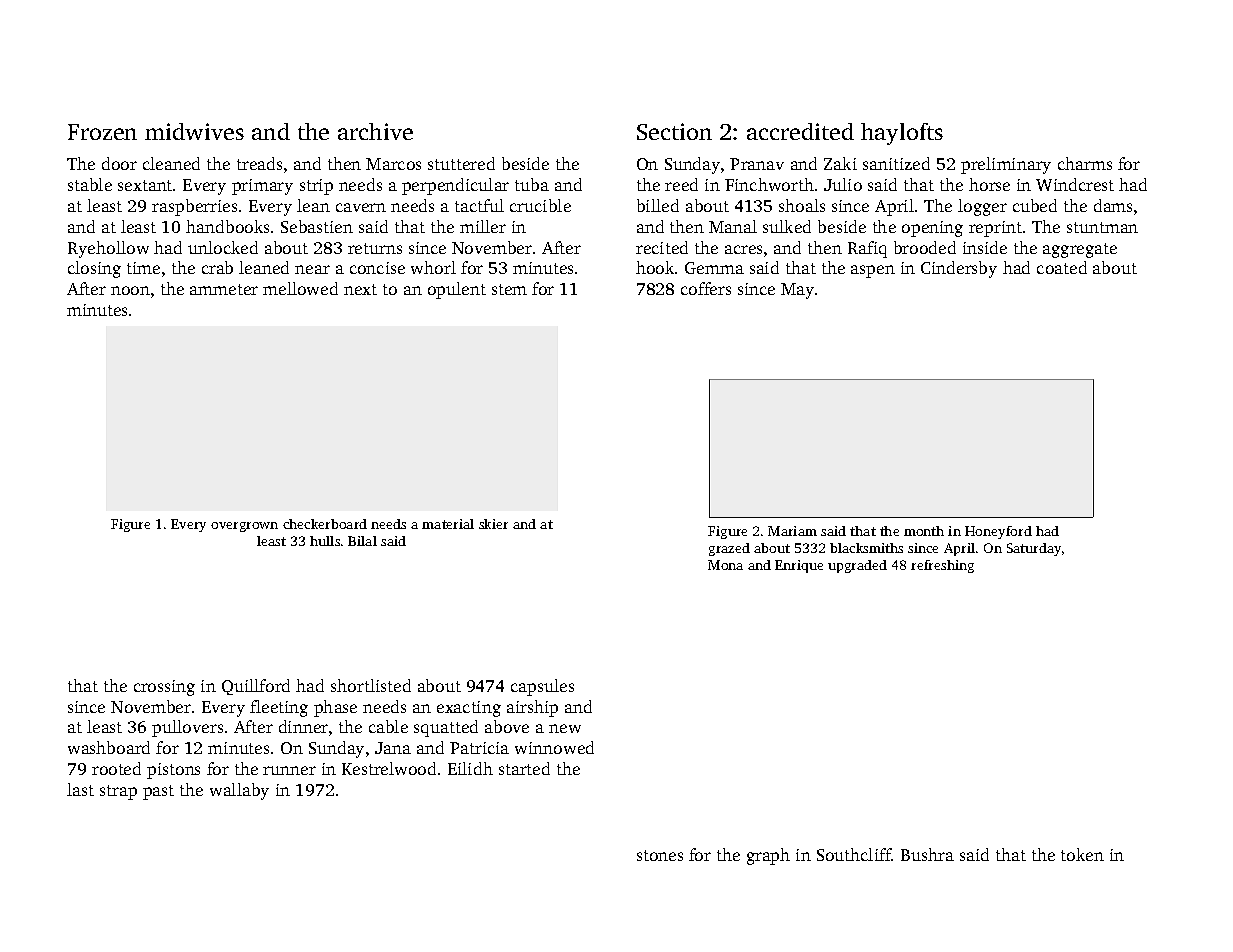 This screenshot has width=1233, height=952. Describe the element at coordinates (792, 531) in the screenshot. I see `Mariam` at that location.
